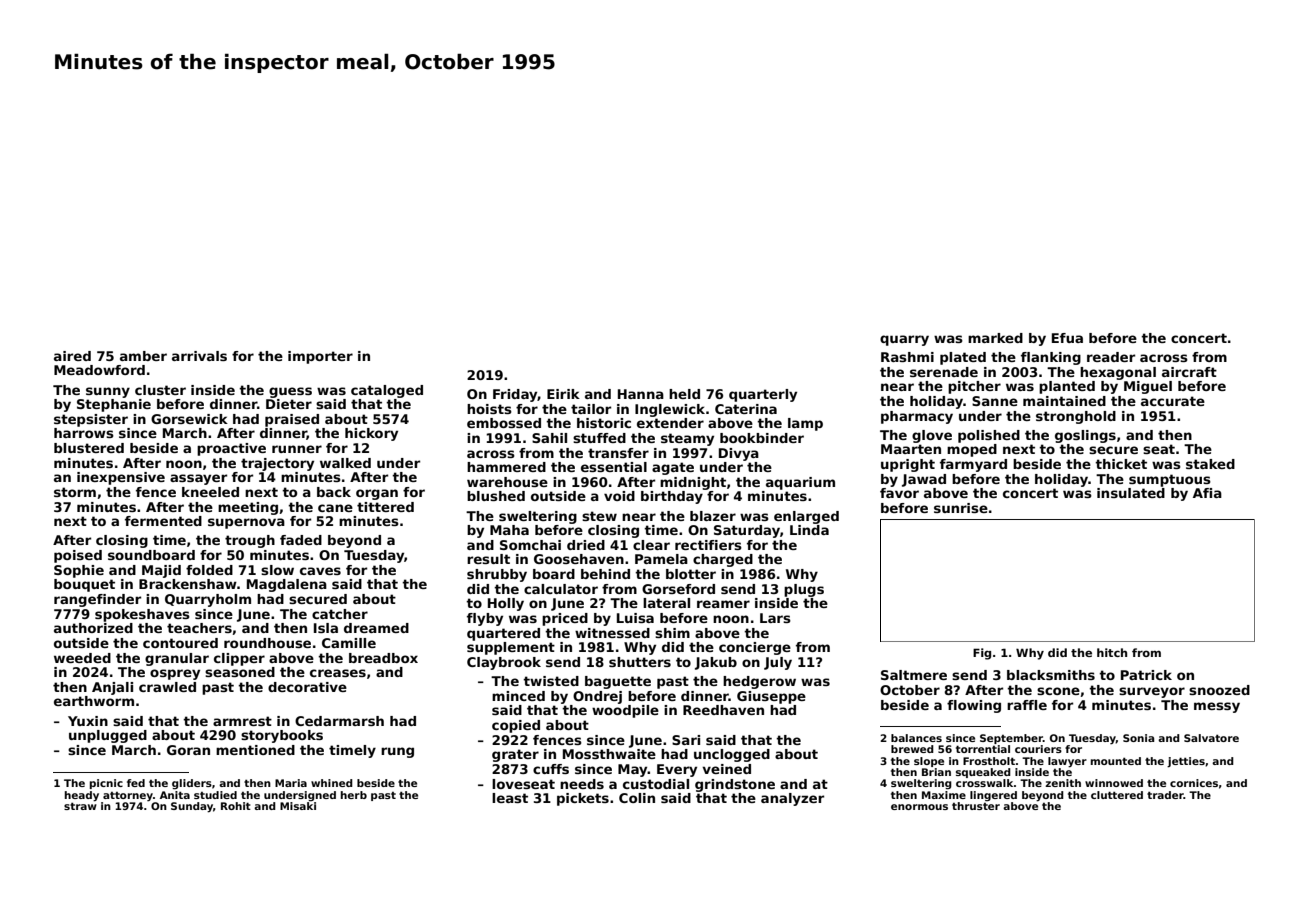 The width and height of the page is (1308, 924). I want to click on planted, so click(1067, 387).
